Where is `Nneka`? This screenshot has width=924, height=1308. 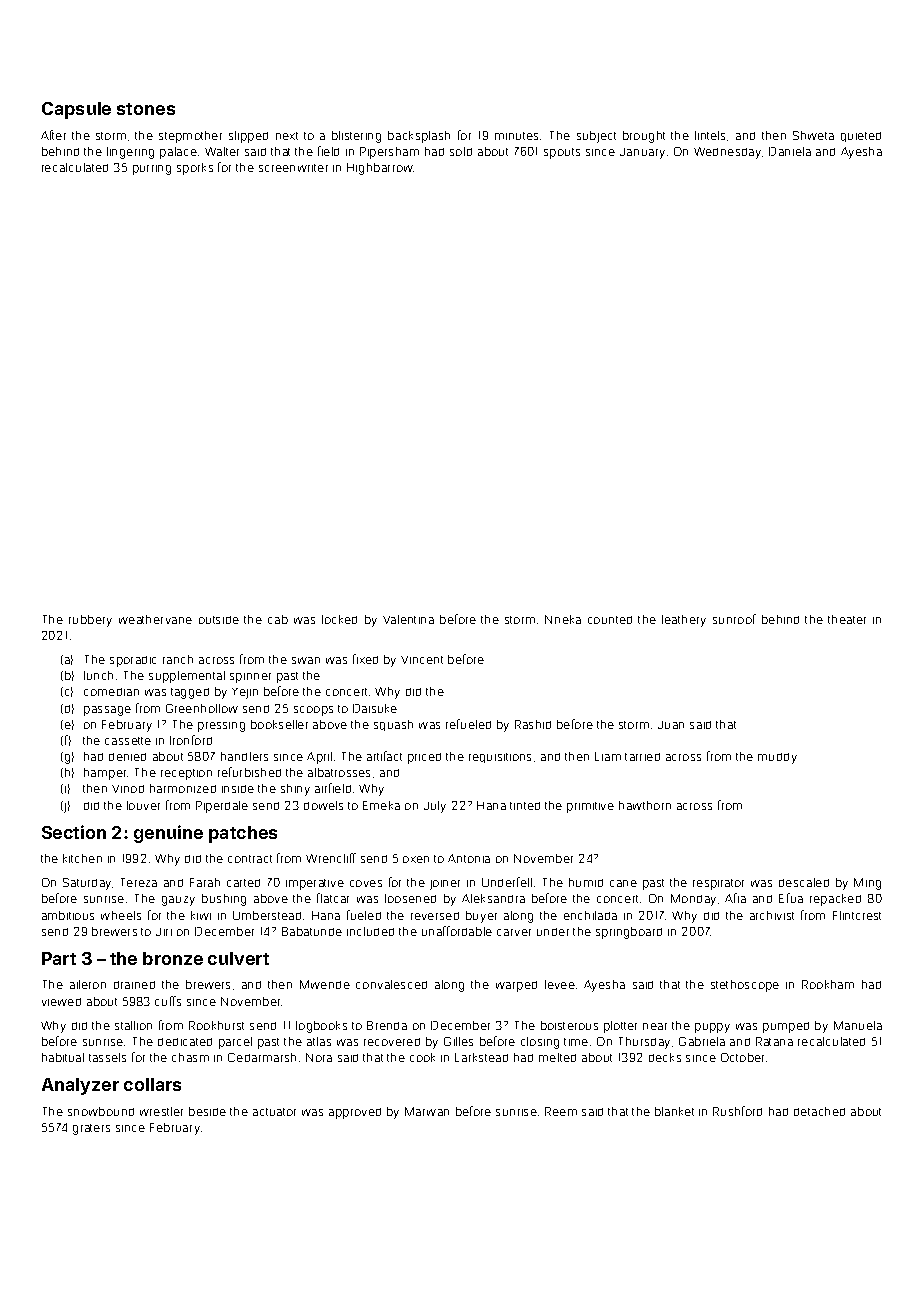 Nneka is located at coordinates (563, 619).
